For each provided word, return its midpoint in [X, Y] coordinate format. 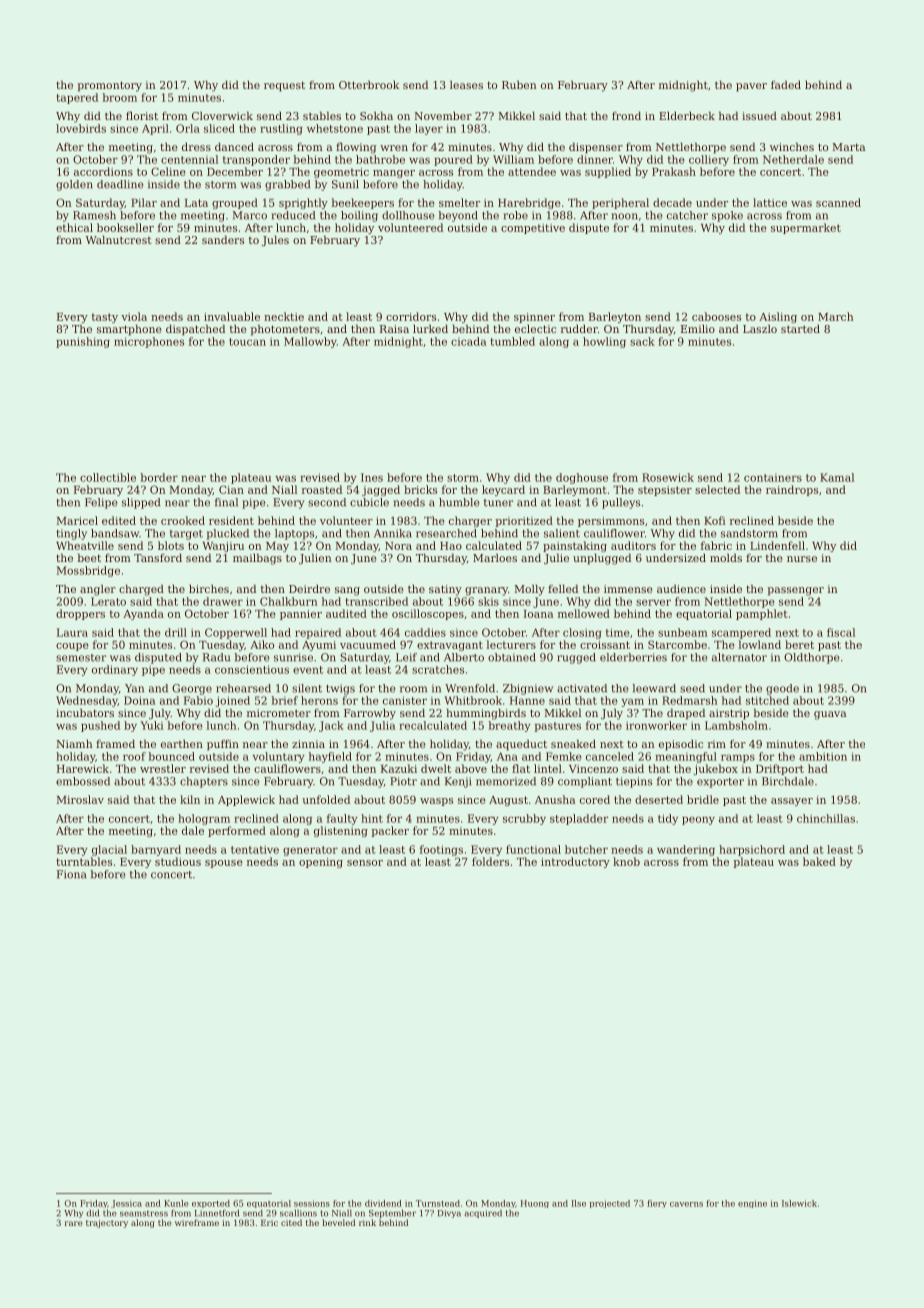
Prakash [674, 171]
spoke [727, 216]
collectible [108, 477]
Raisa [394, 329]
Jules [275, 240]
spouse [224, 864]
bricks [420, 489]
